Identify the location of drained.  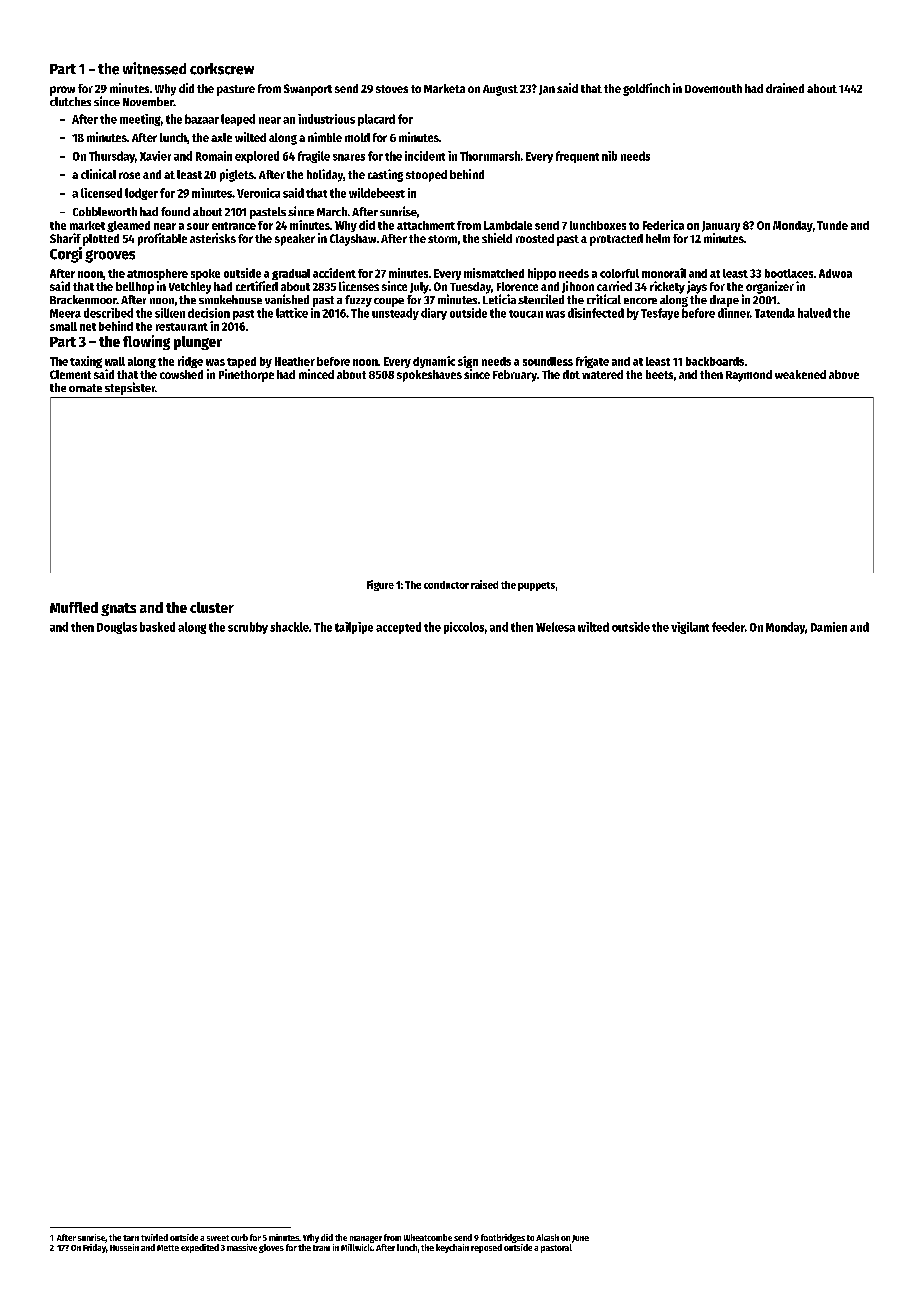
(785, 88).
